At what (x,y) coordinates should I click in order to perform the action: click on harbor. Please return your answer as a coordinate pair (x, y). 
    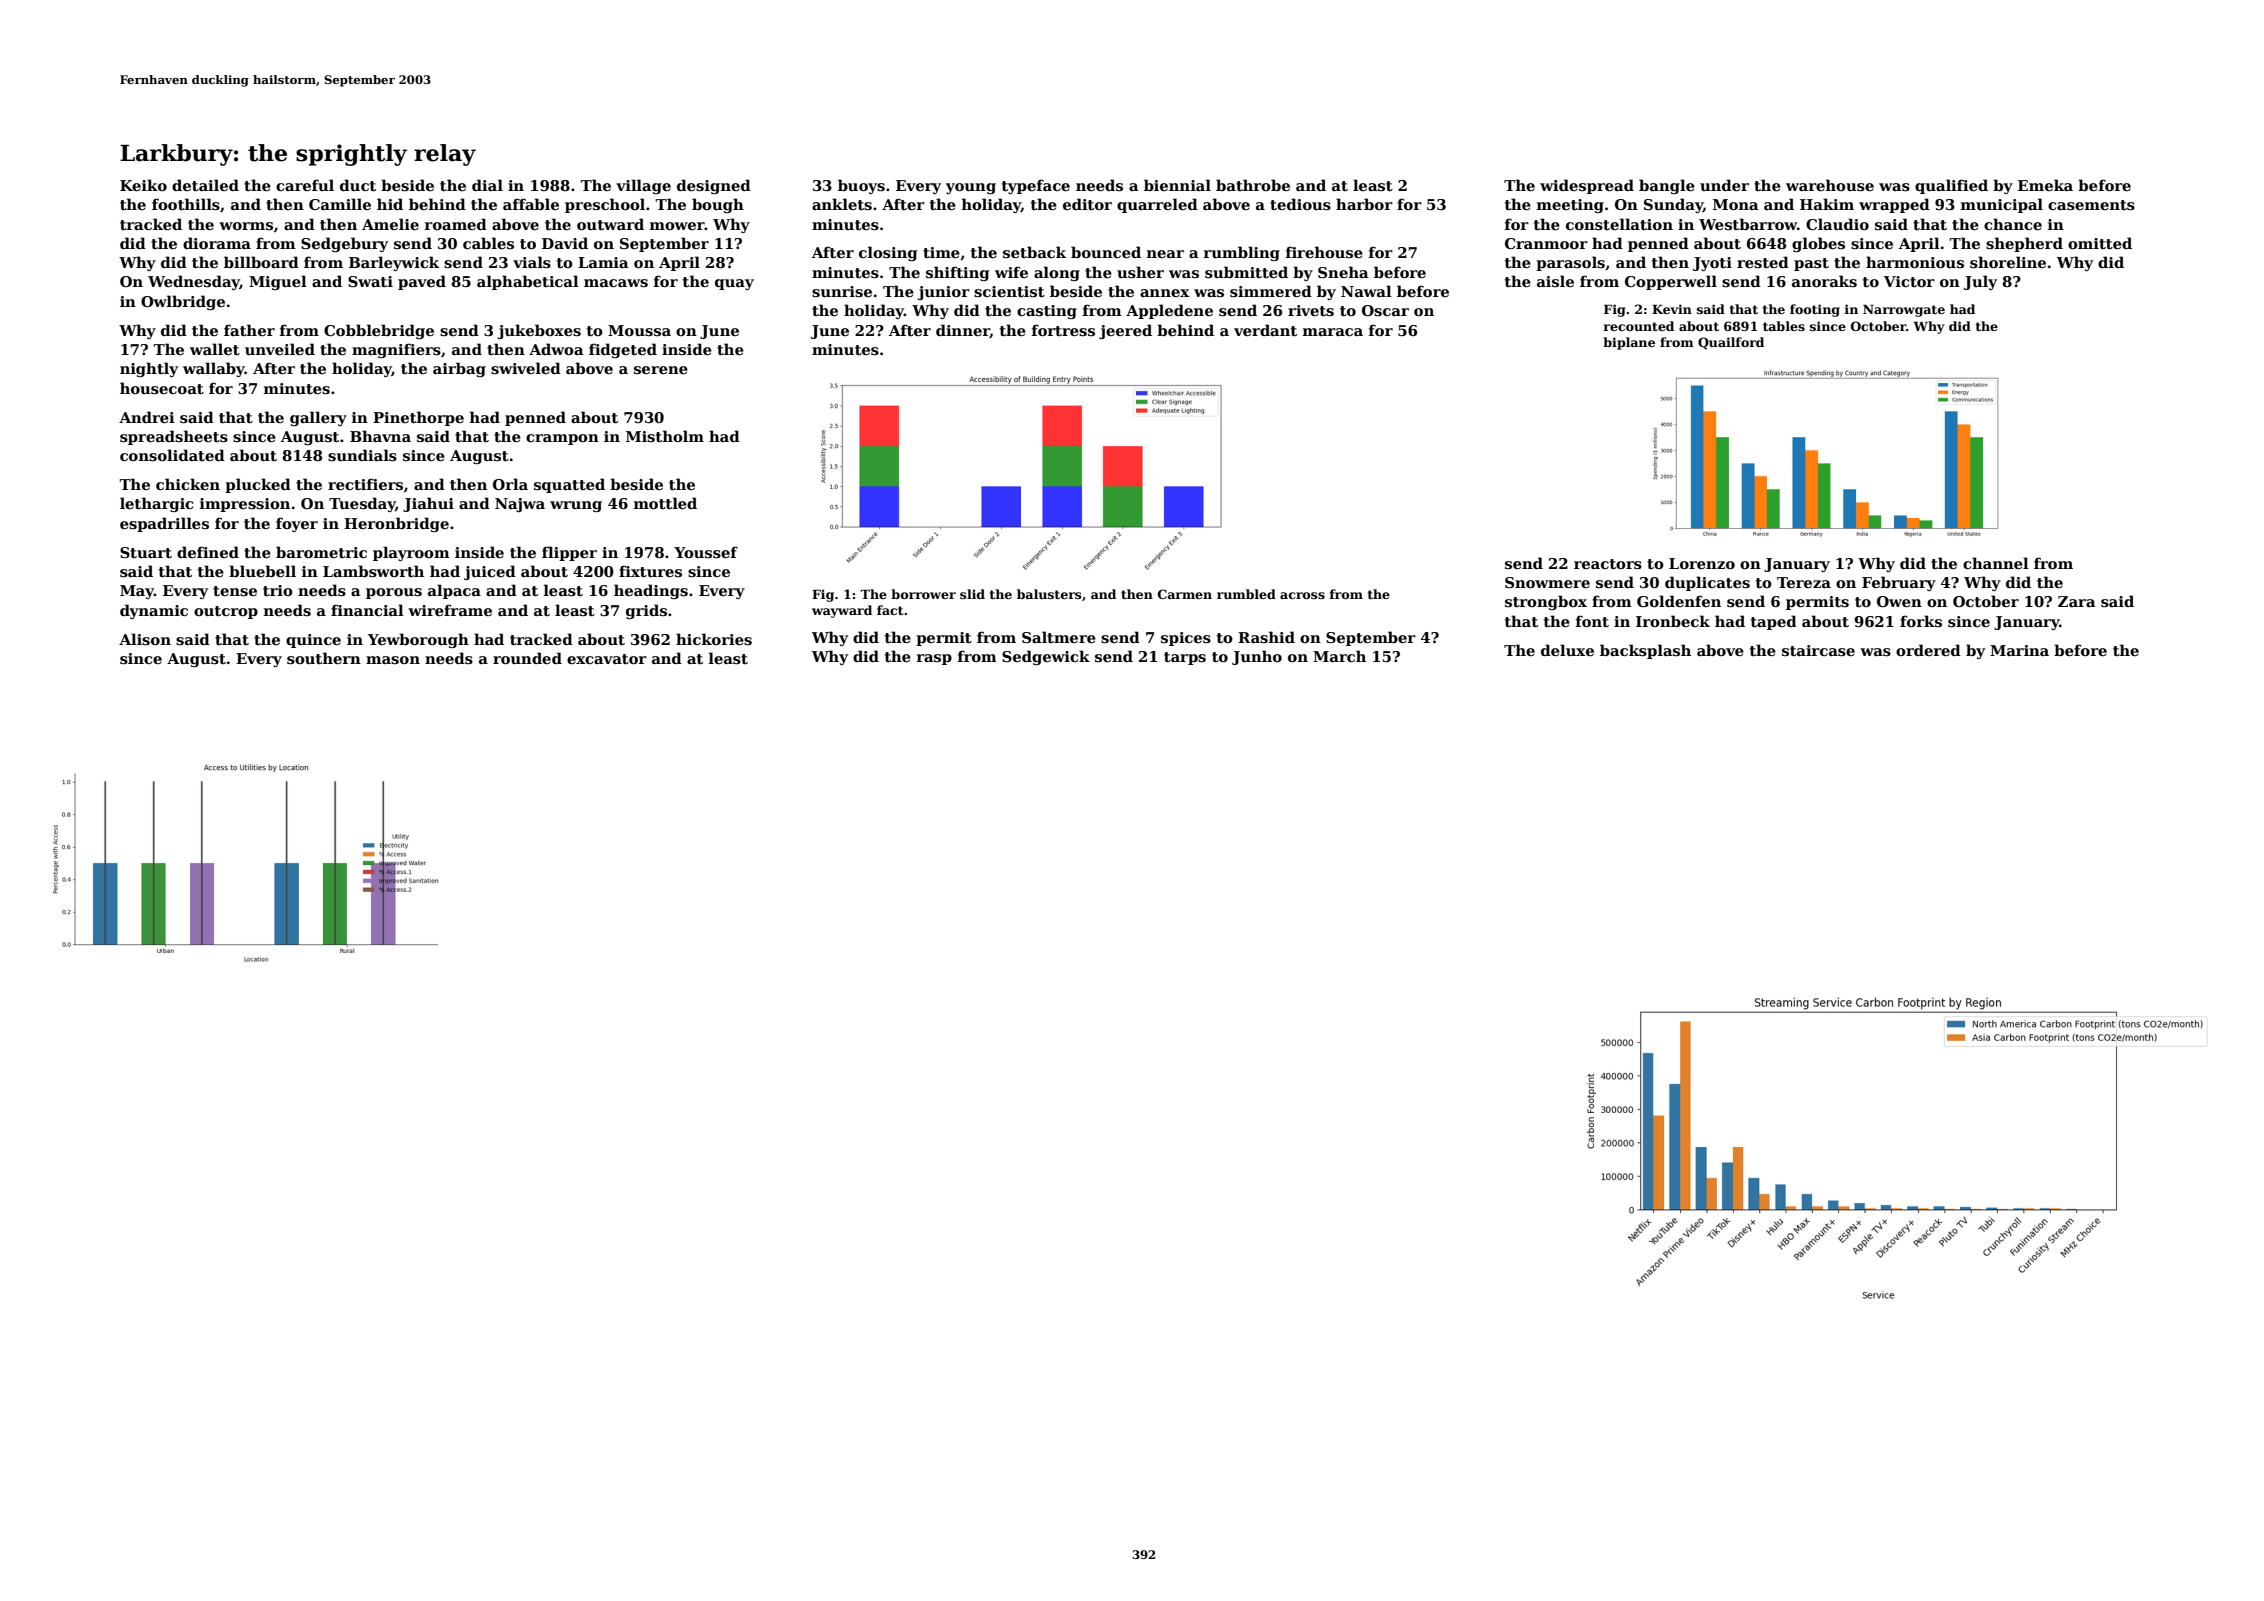
    Looking at the image, I should click on (1364, 204).
